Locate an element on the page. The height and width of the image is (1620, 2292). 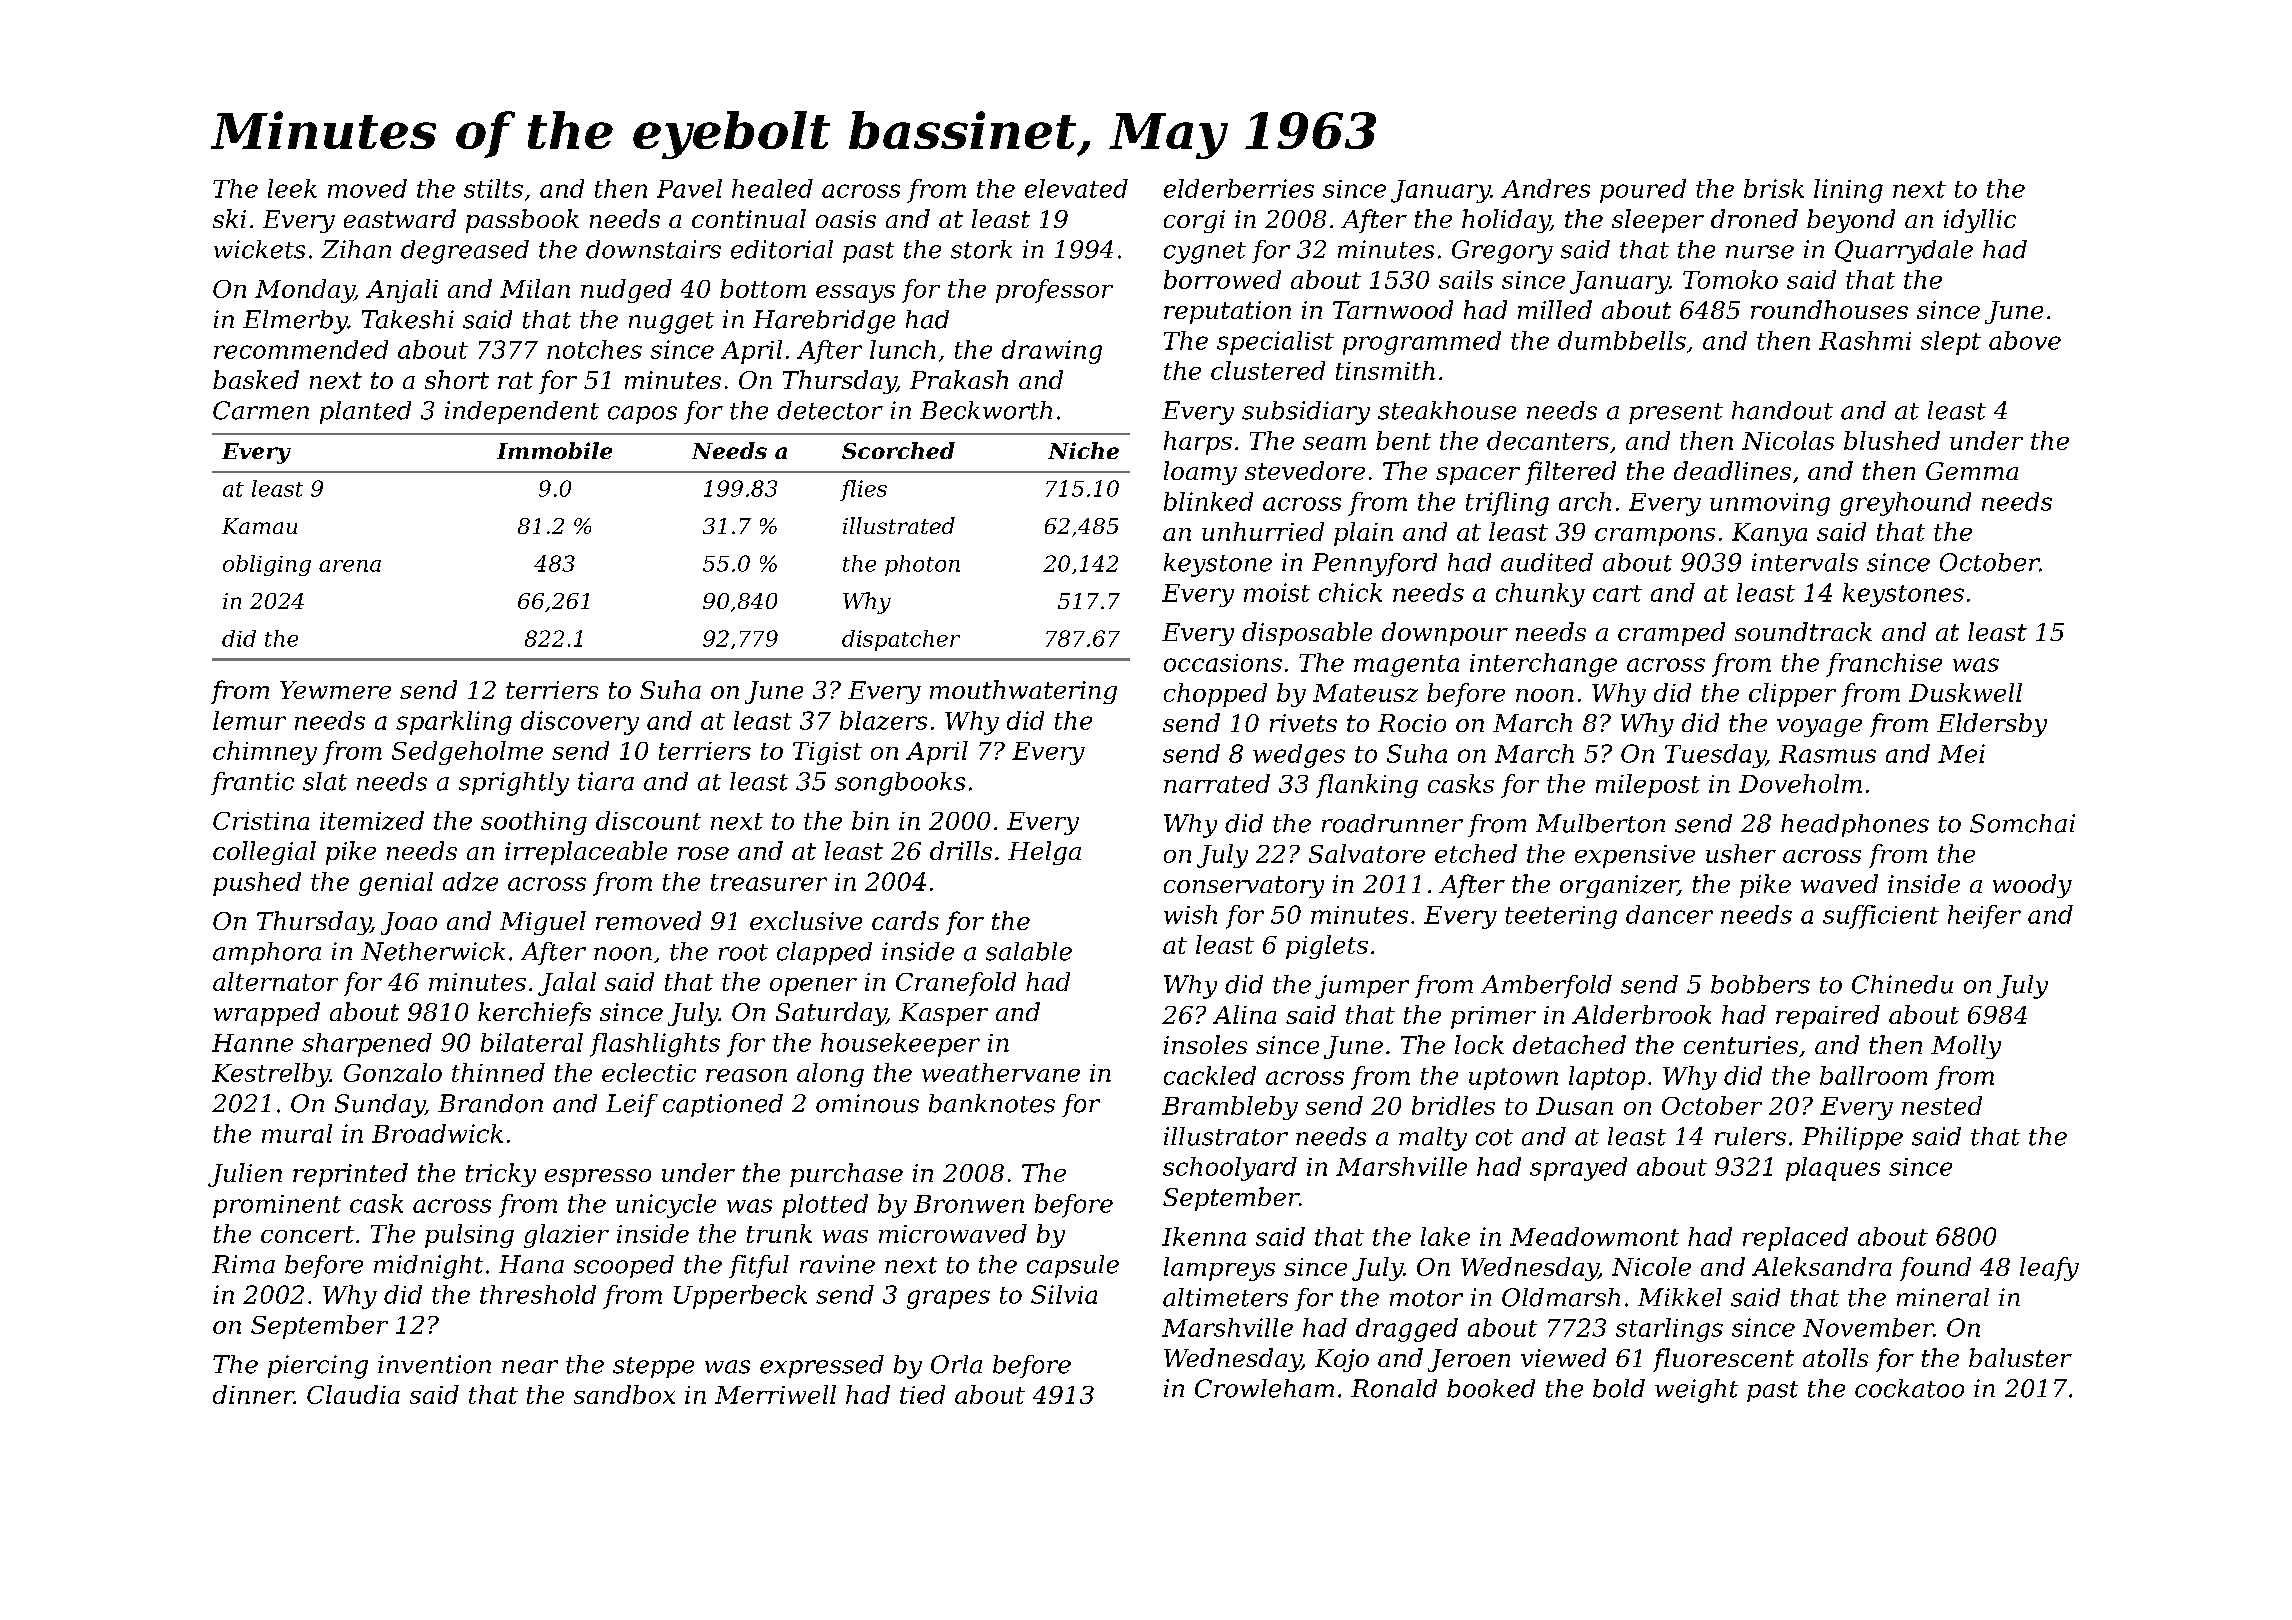
weight is located at coordinates (1696, 1391).
